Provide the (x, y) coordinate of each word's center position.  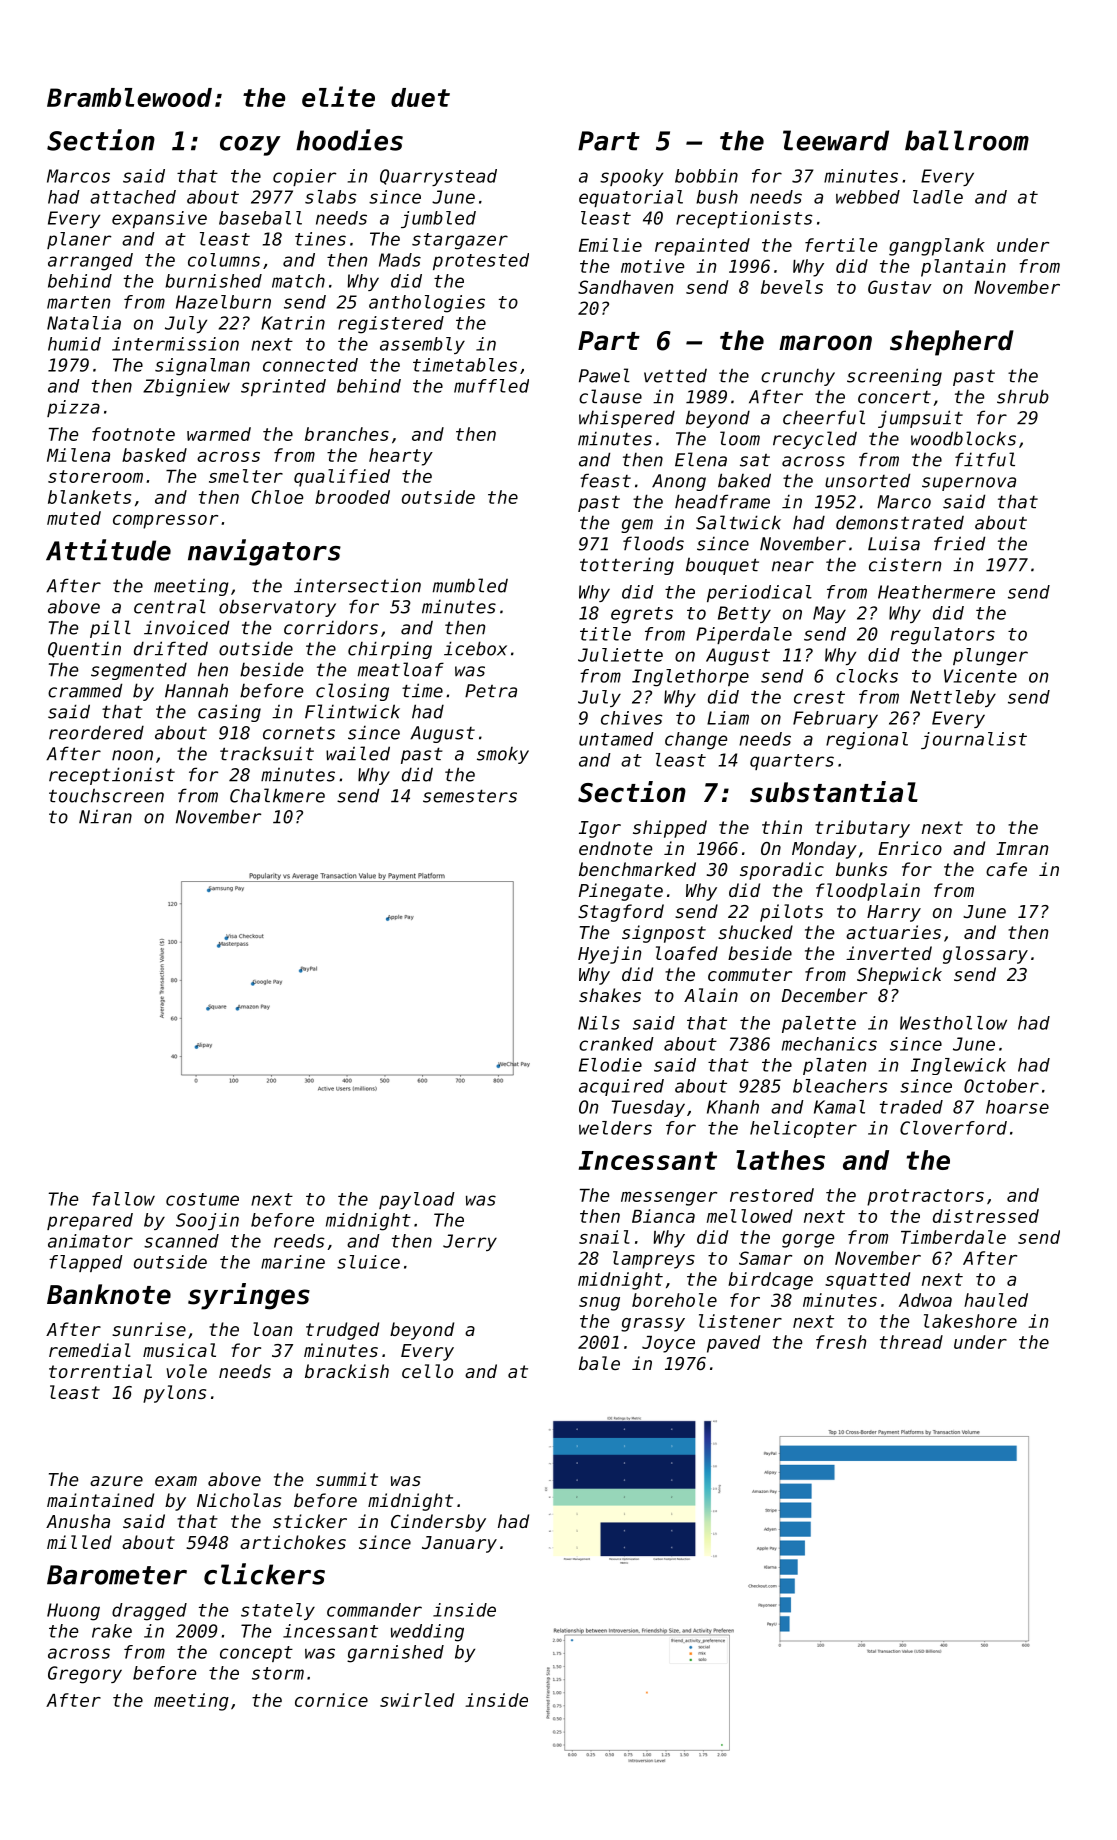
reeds (299, 1241)
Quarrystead (438, 177)
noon (132, 755)
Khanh (733, 1107)
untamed (616, 739)
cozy (250, 146)
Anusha (78, 1521)
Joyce (668, 1344)
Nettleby (953, 698)
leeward (836, 140)
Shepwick (899, 976)
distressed (986, 1216)
